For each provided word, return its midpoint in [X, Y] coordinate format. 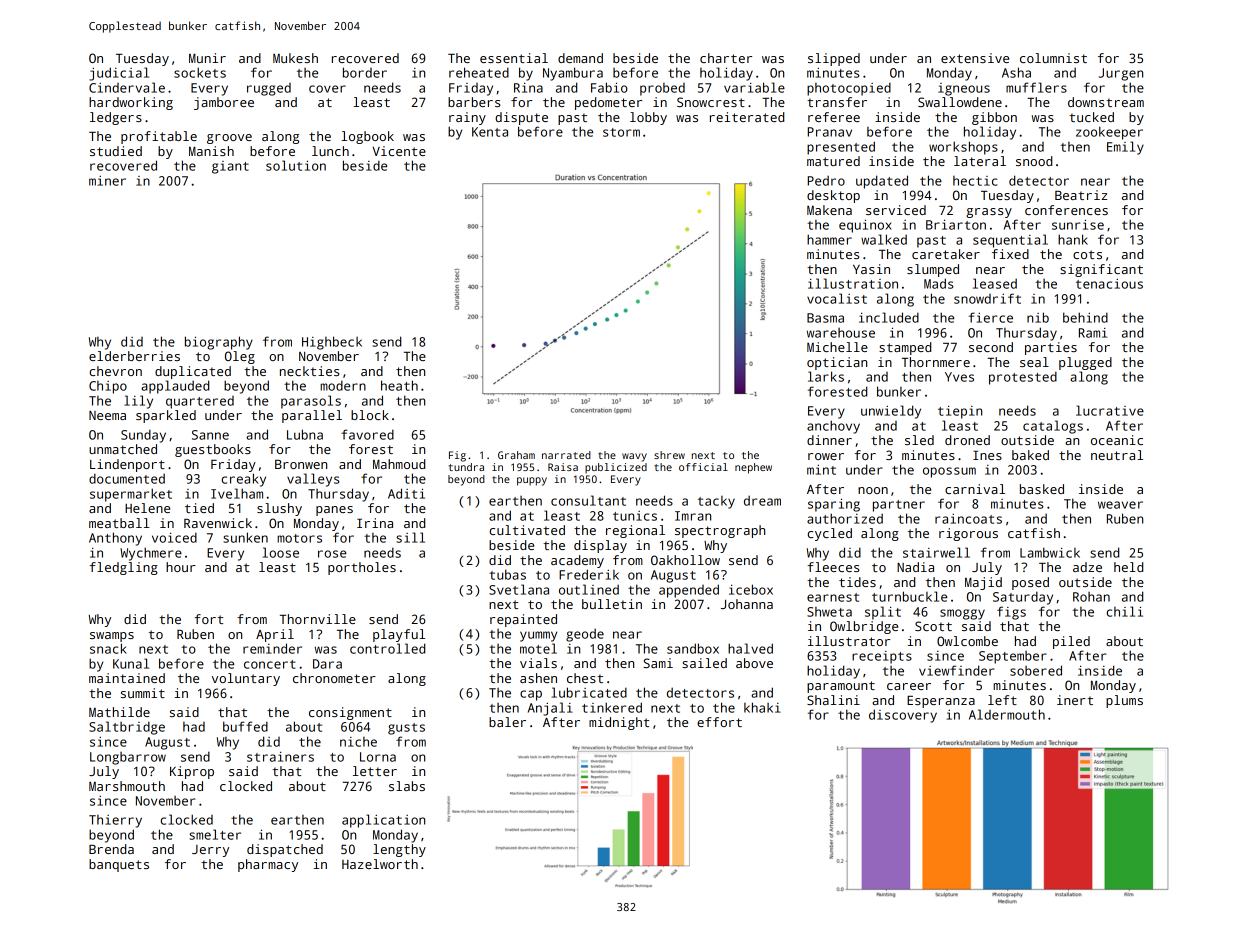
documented [127, 478]
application [383, 821]
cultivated [527, 530]
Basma [825, 318]
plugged [1085, 363]
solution [296, 165]
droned [967, 440]
